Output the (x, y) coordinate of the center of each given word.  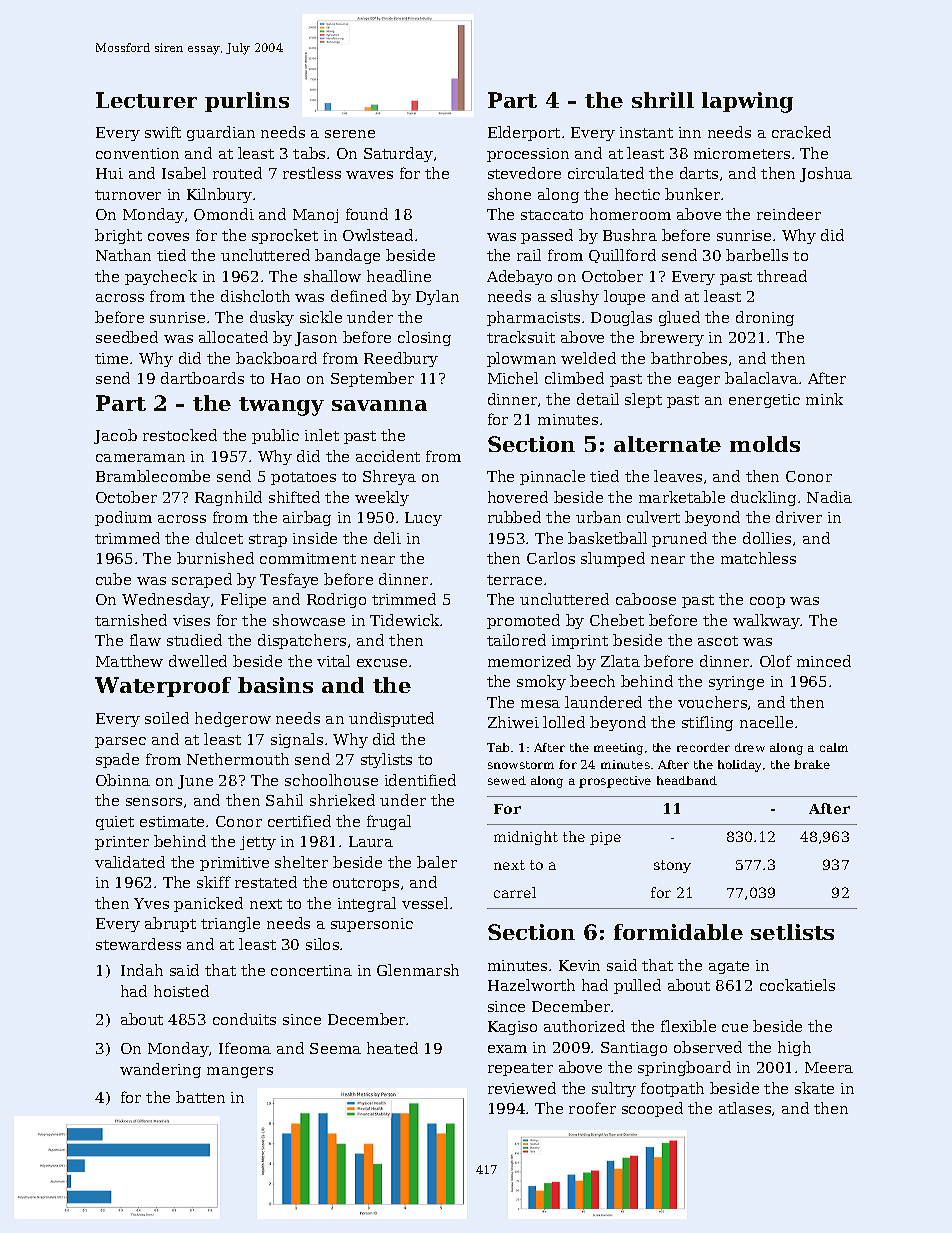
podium (123, 518)
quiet (115, 823)
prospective (615, 782)
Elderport (524, 133)
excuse (382, 663)
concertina (311, 970)
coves (168, 237)
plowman (521, 359)
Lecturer (146, 100)
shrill (663, 100)
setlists (792, 932)
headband (687, 780)
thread (782, 276)
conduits (244, 1019)
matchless (758, 558)
